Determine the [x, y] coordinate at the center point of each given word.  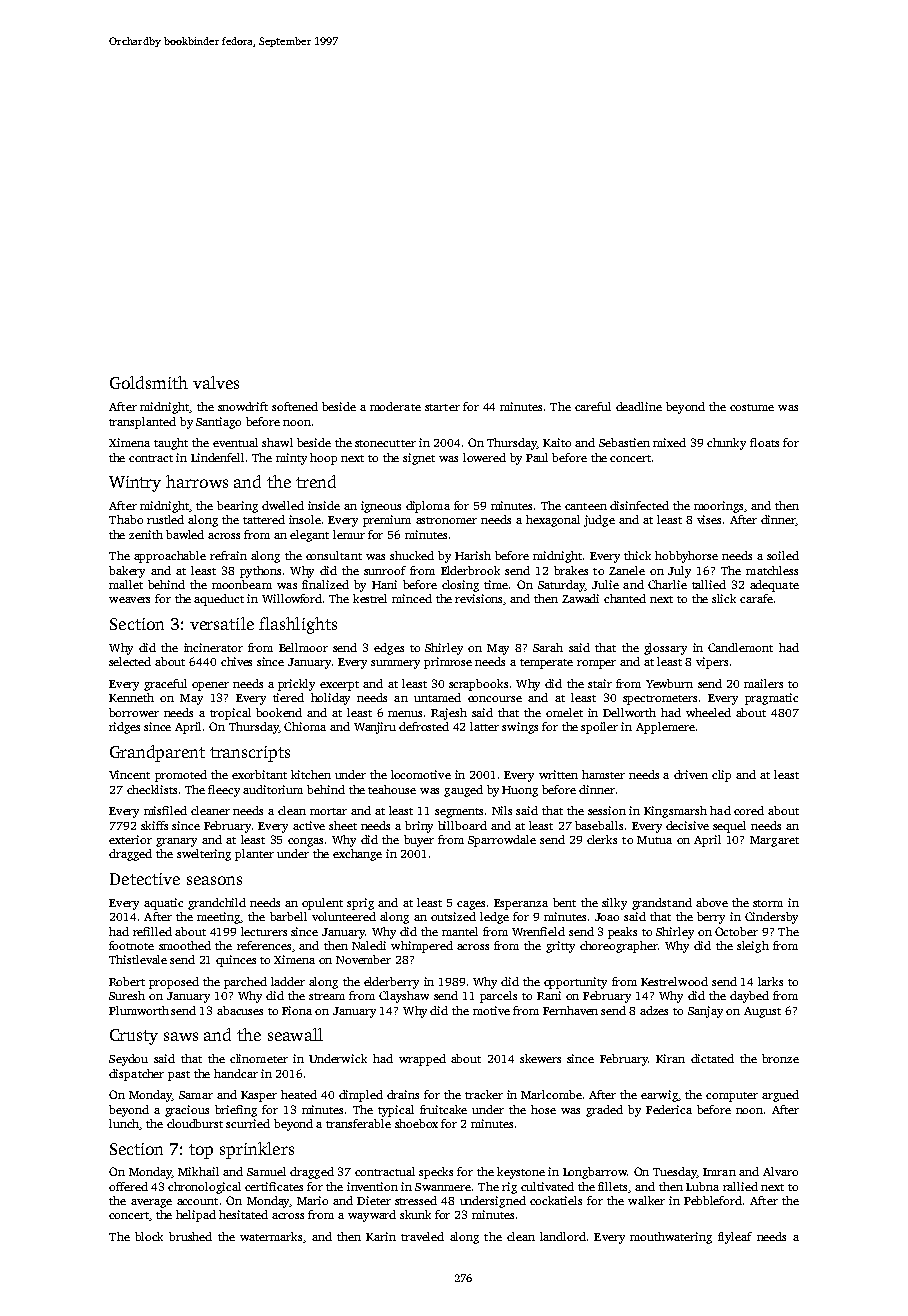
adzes [654, 1010]
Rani [549, 995]
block [149, 1236]
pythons [260, 572]
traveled [422, 1236]
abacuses [240, 1010]
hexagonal [553, 521]
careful [593, 406]
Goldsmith [149, 382]
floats [764, 442]
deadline [639, 406]
